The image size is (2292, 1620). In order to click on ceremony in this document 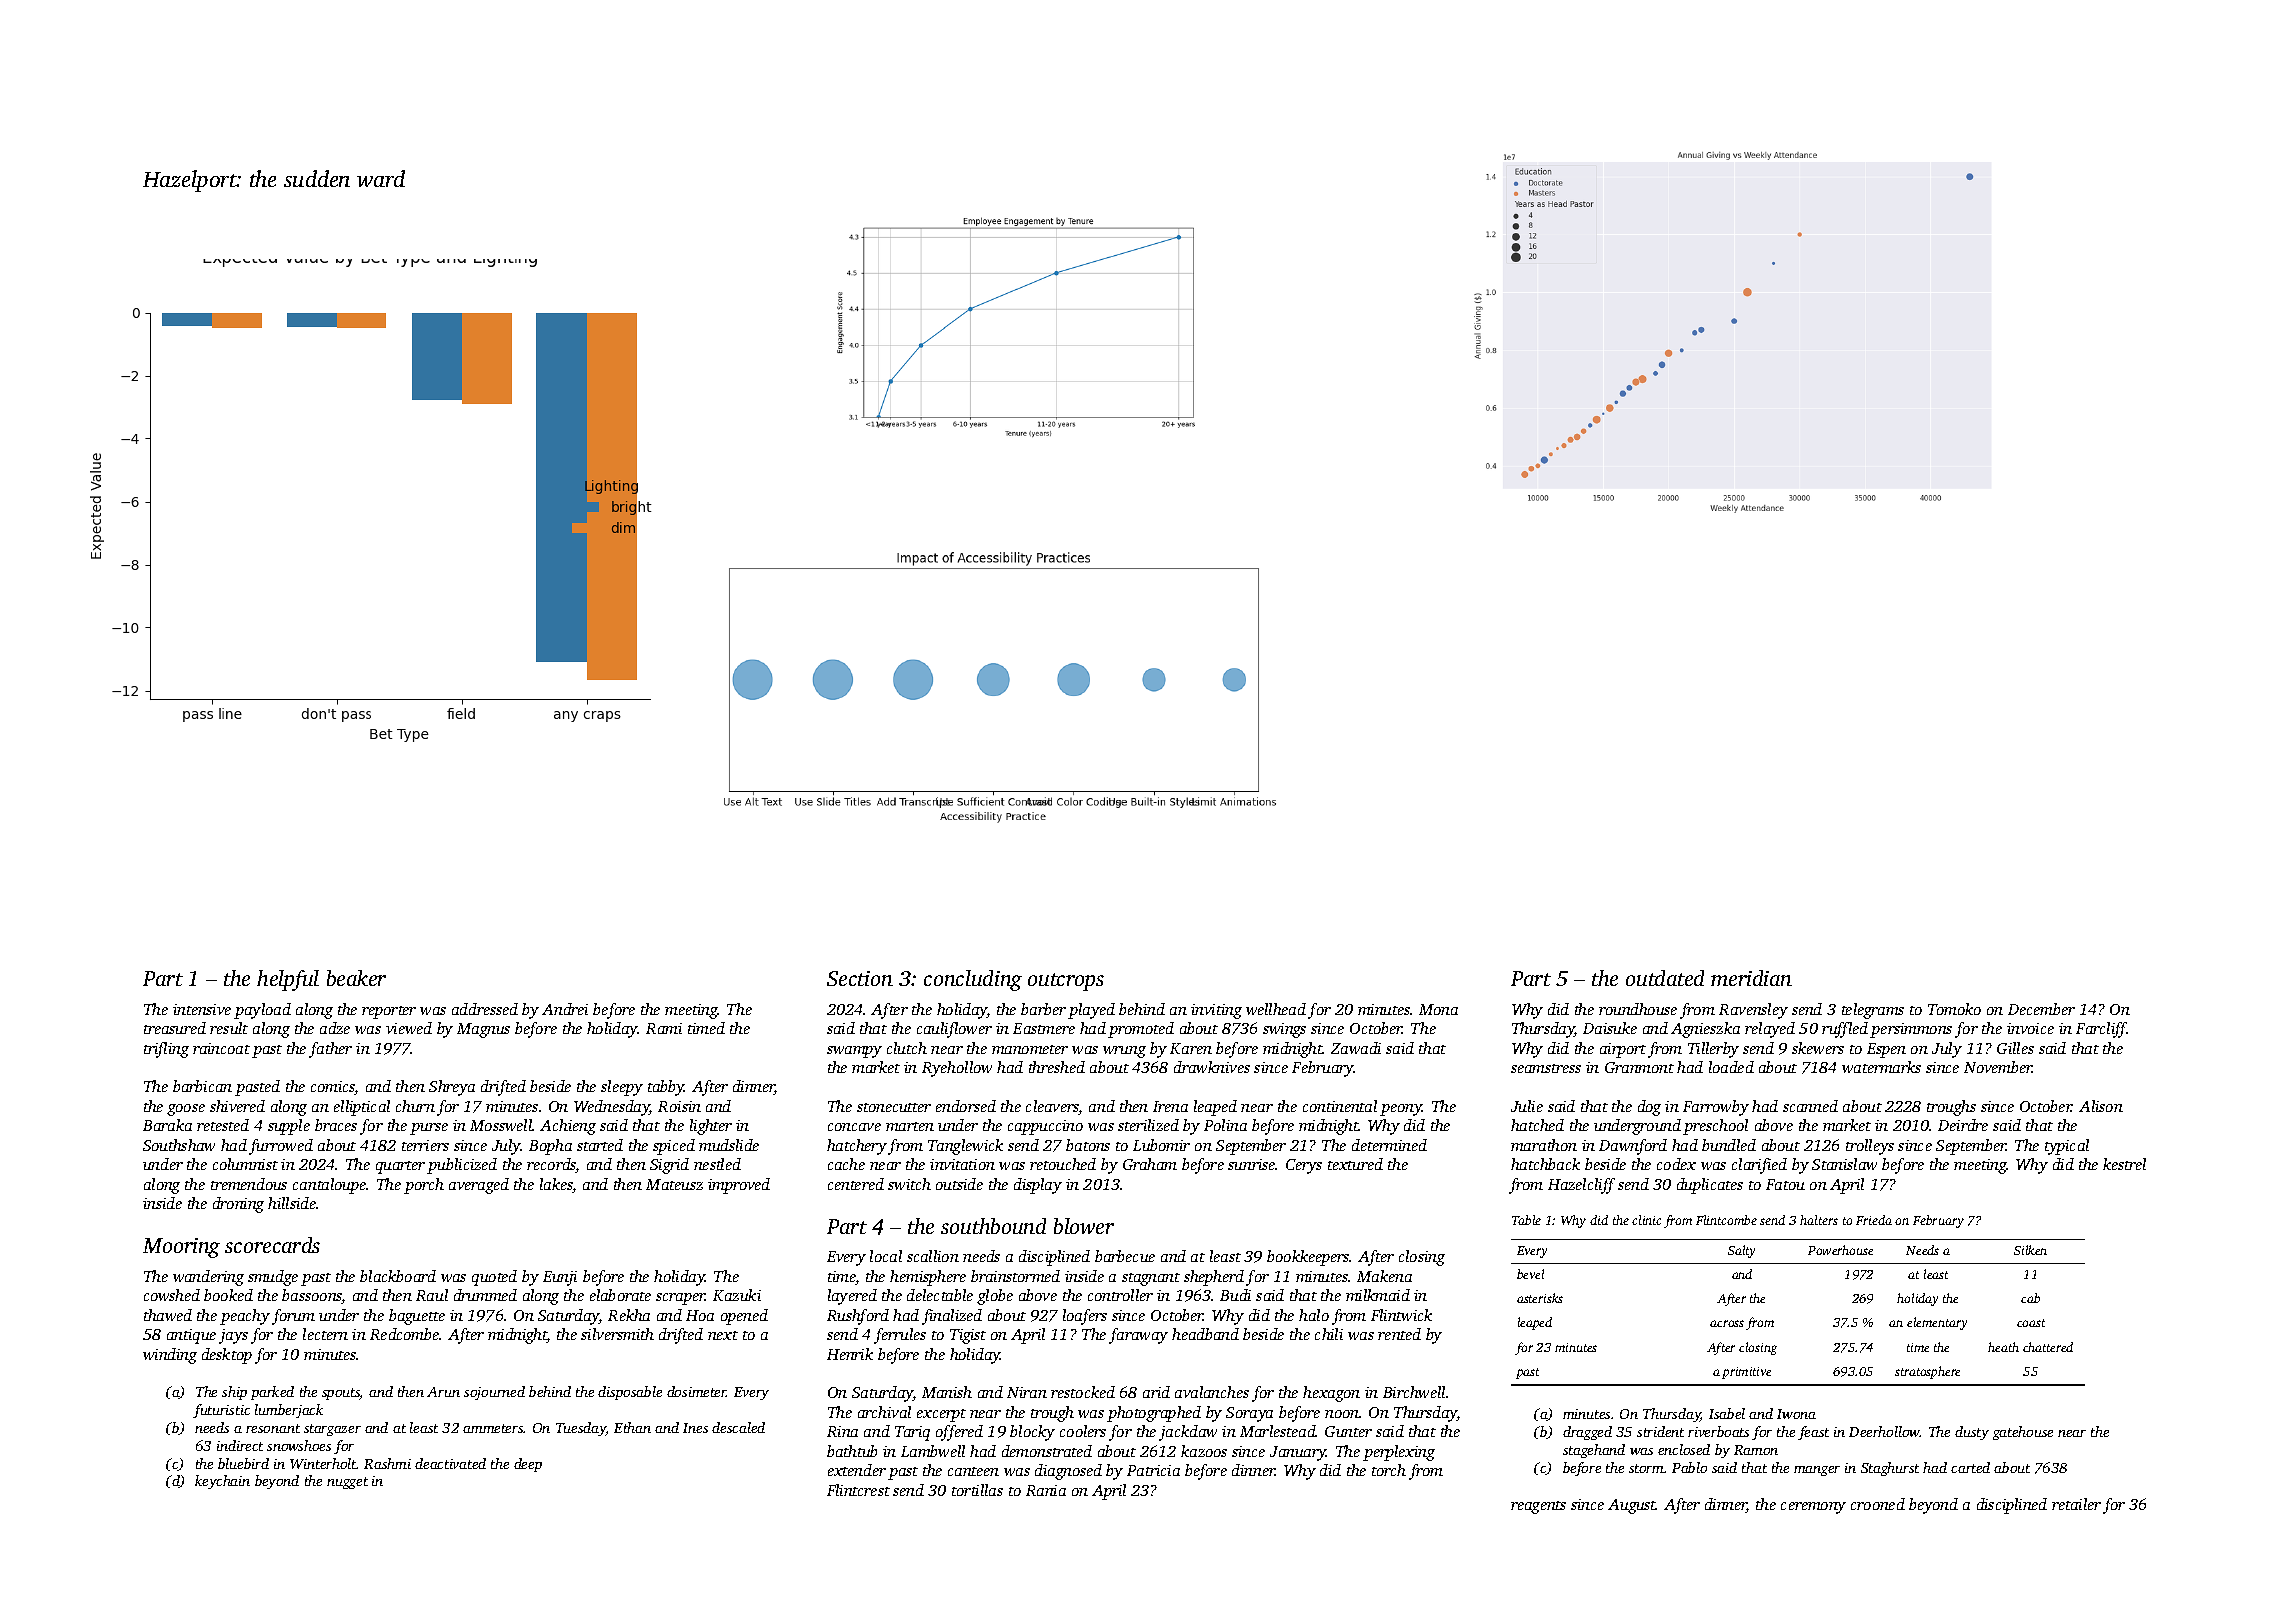, I will do `click(1813, 1508)`.
